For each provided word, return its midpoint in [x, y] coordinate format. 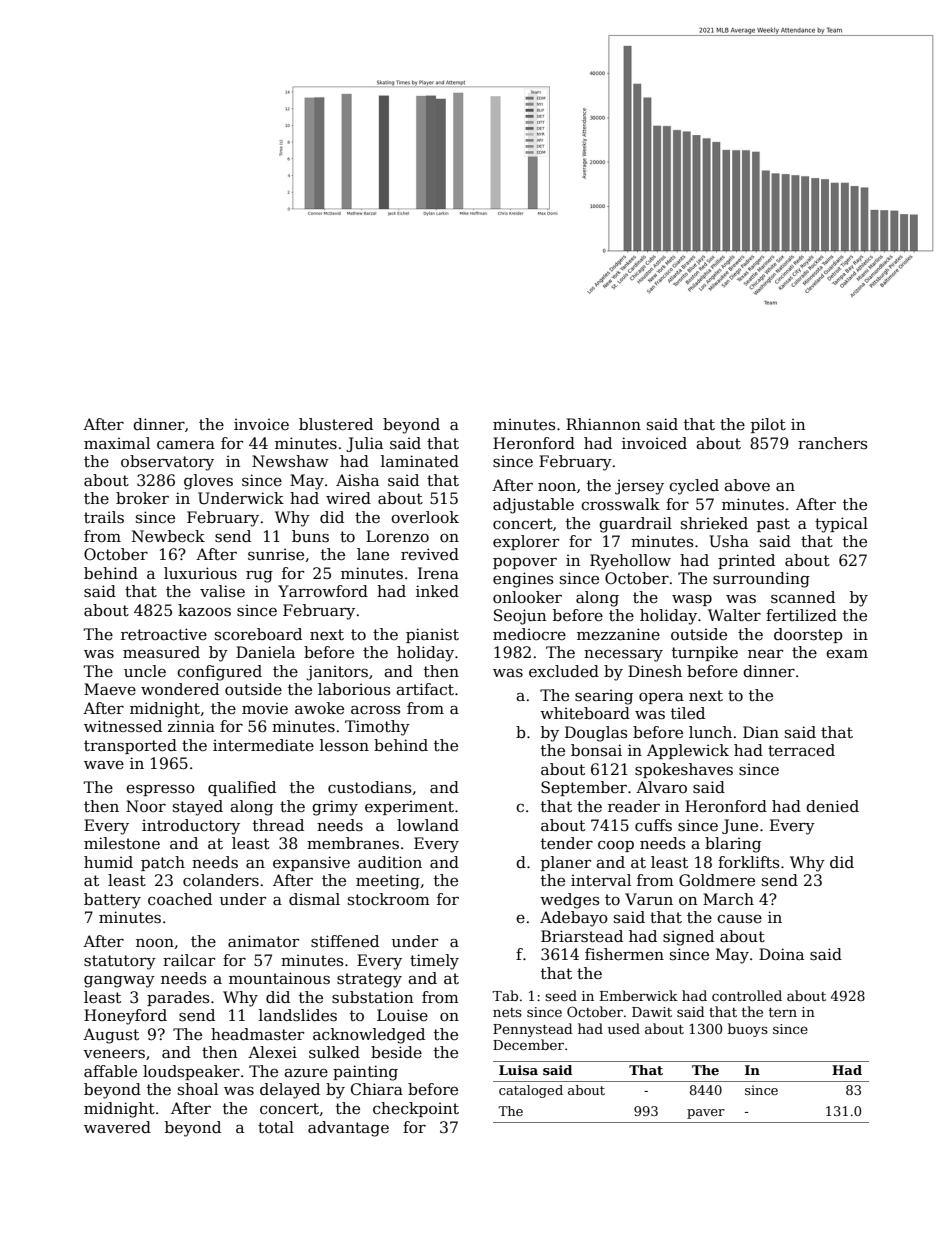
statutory [120, 962]
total [276, 1127]
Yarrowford [323, 591]
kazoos [204, 610]
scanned [803, 597]
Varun [649, 899]
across [375, 710]
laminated [420, 461]
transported [130, 746]
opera [661, 698]
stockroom [389, 899]
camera [186, 445]
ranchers [832, 443]
